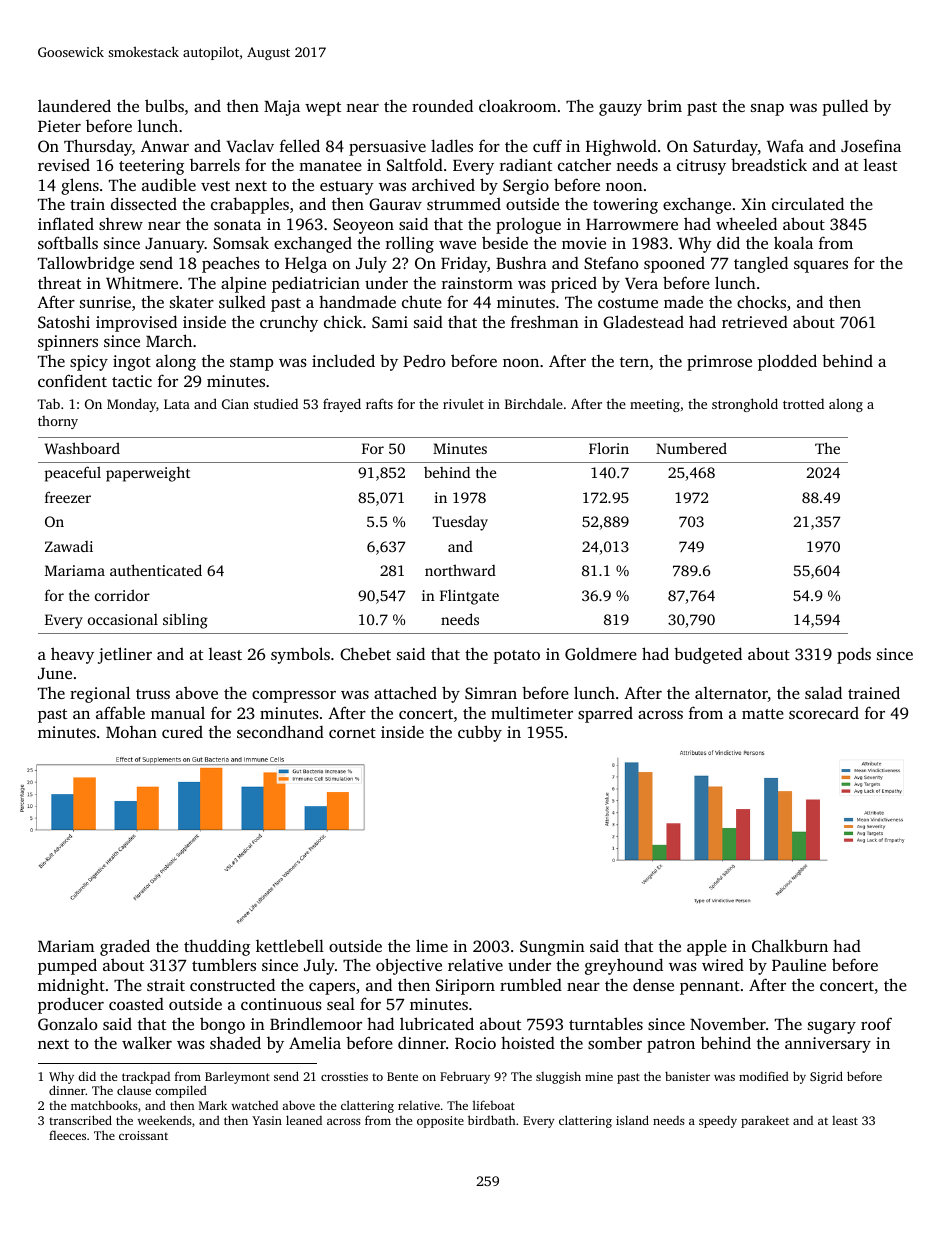  Describe the element at coordinates (432, 945) in the page. I see `lime` at that location.
